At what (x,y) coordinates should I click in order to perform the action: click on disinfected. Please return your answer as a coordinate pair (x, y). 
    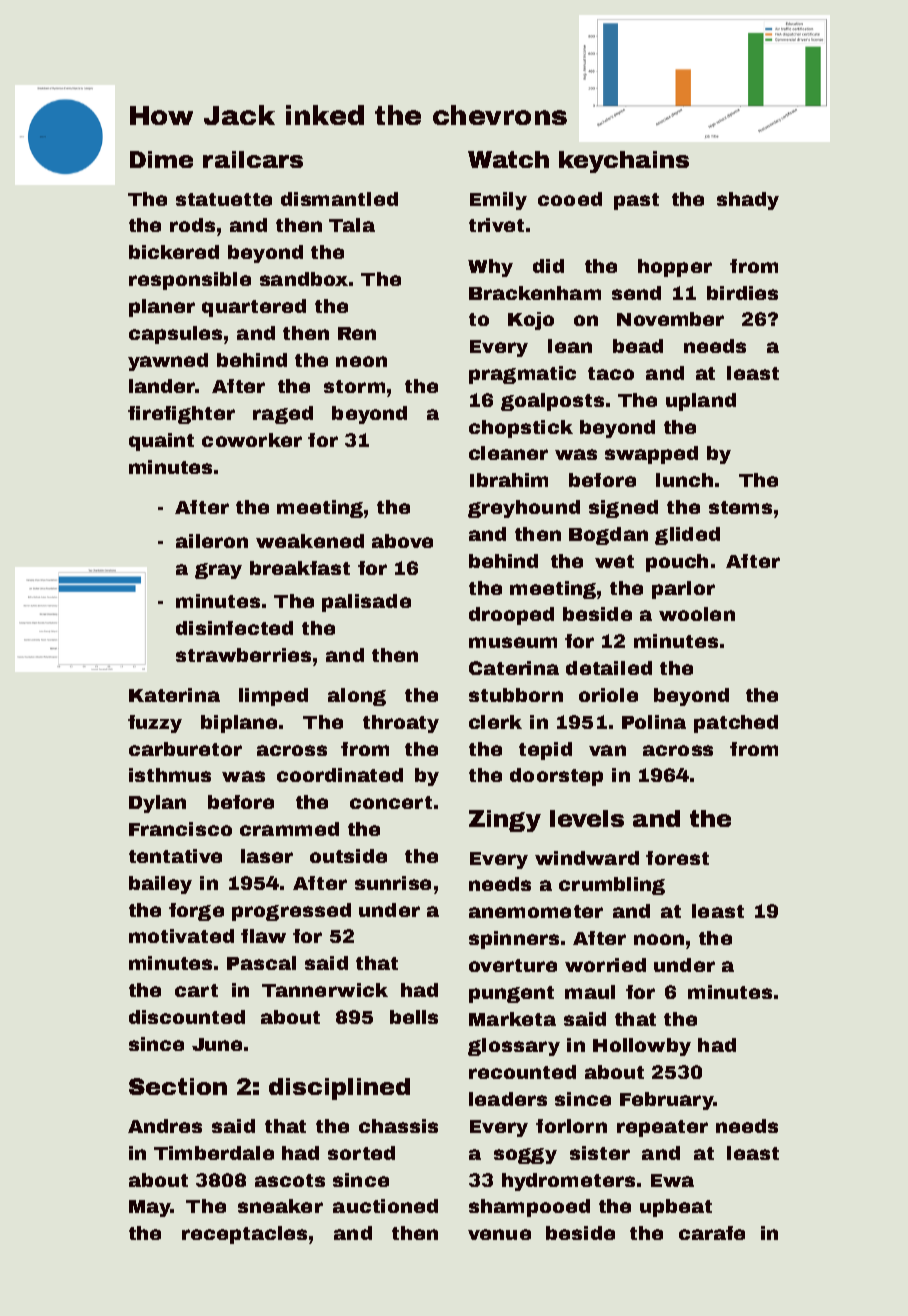
    Looking at the image, I should click on (234, 628).
